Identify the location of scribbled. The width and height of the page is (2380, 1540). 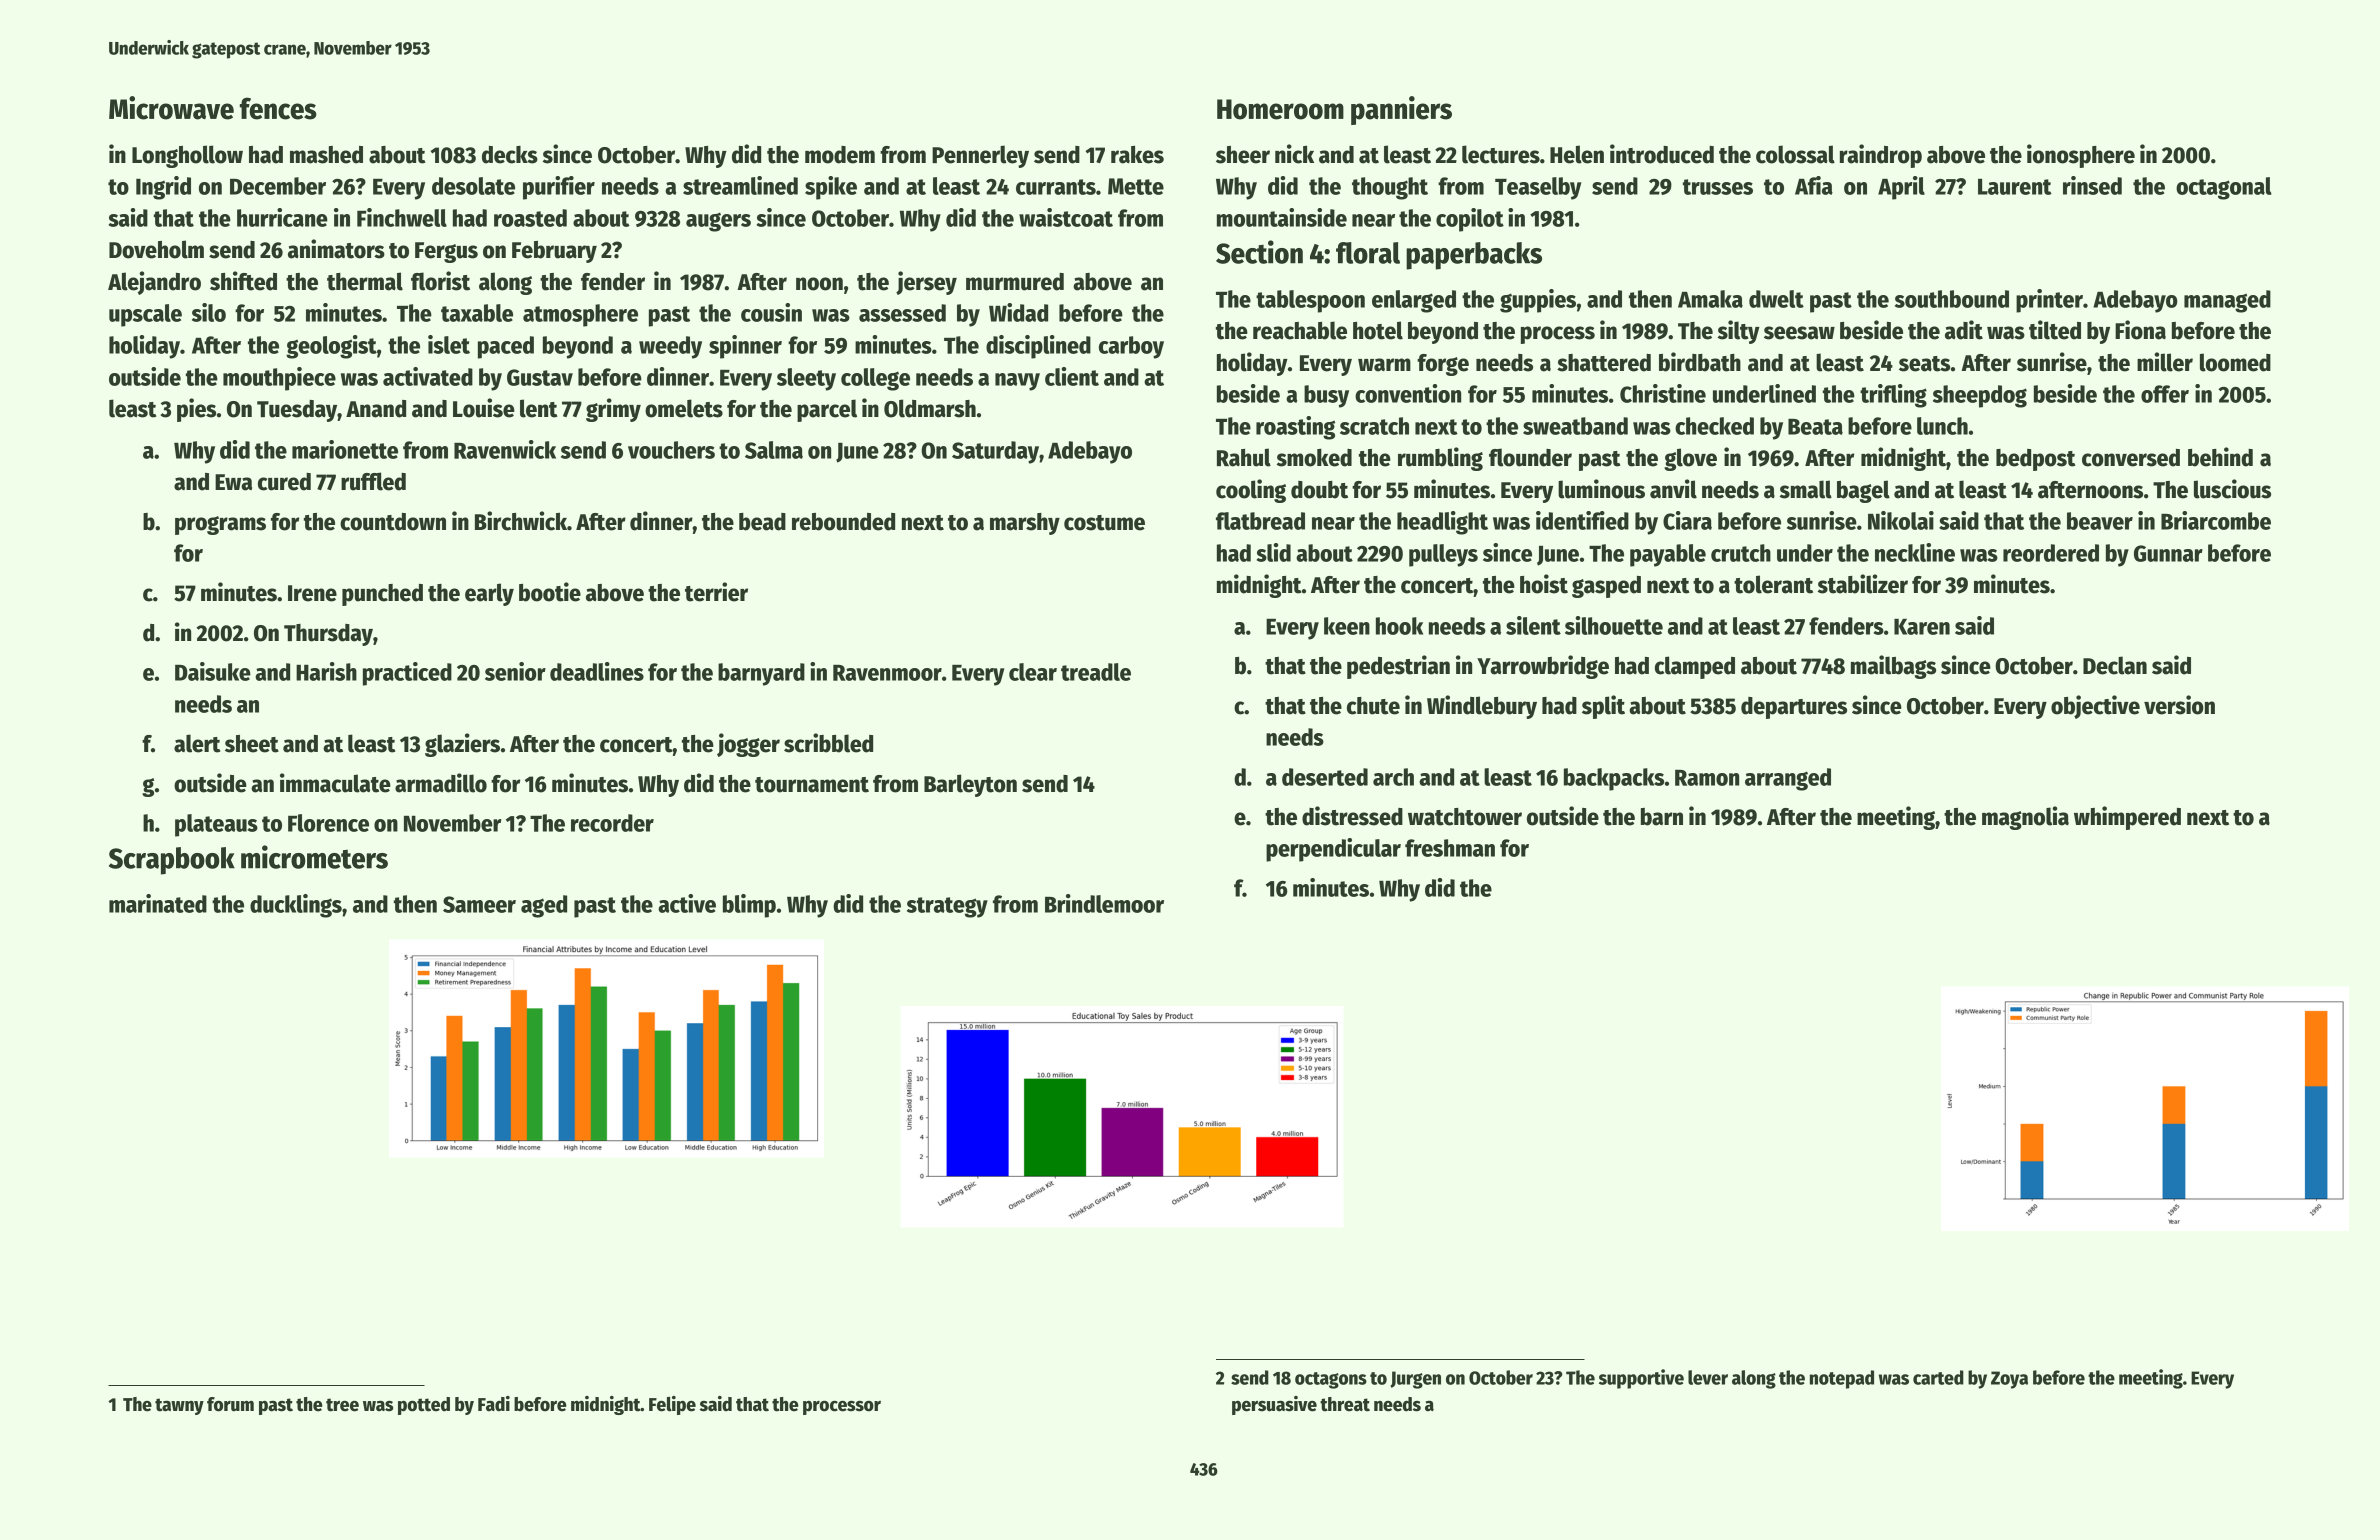
(828, 743).
